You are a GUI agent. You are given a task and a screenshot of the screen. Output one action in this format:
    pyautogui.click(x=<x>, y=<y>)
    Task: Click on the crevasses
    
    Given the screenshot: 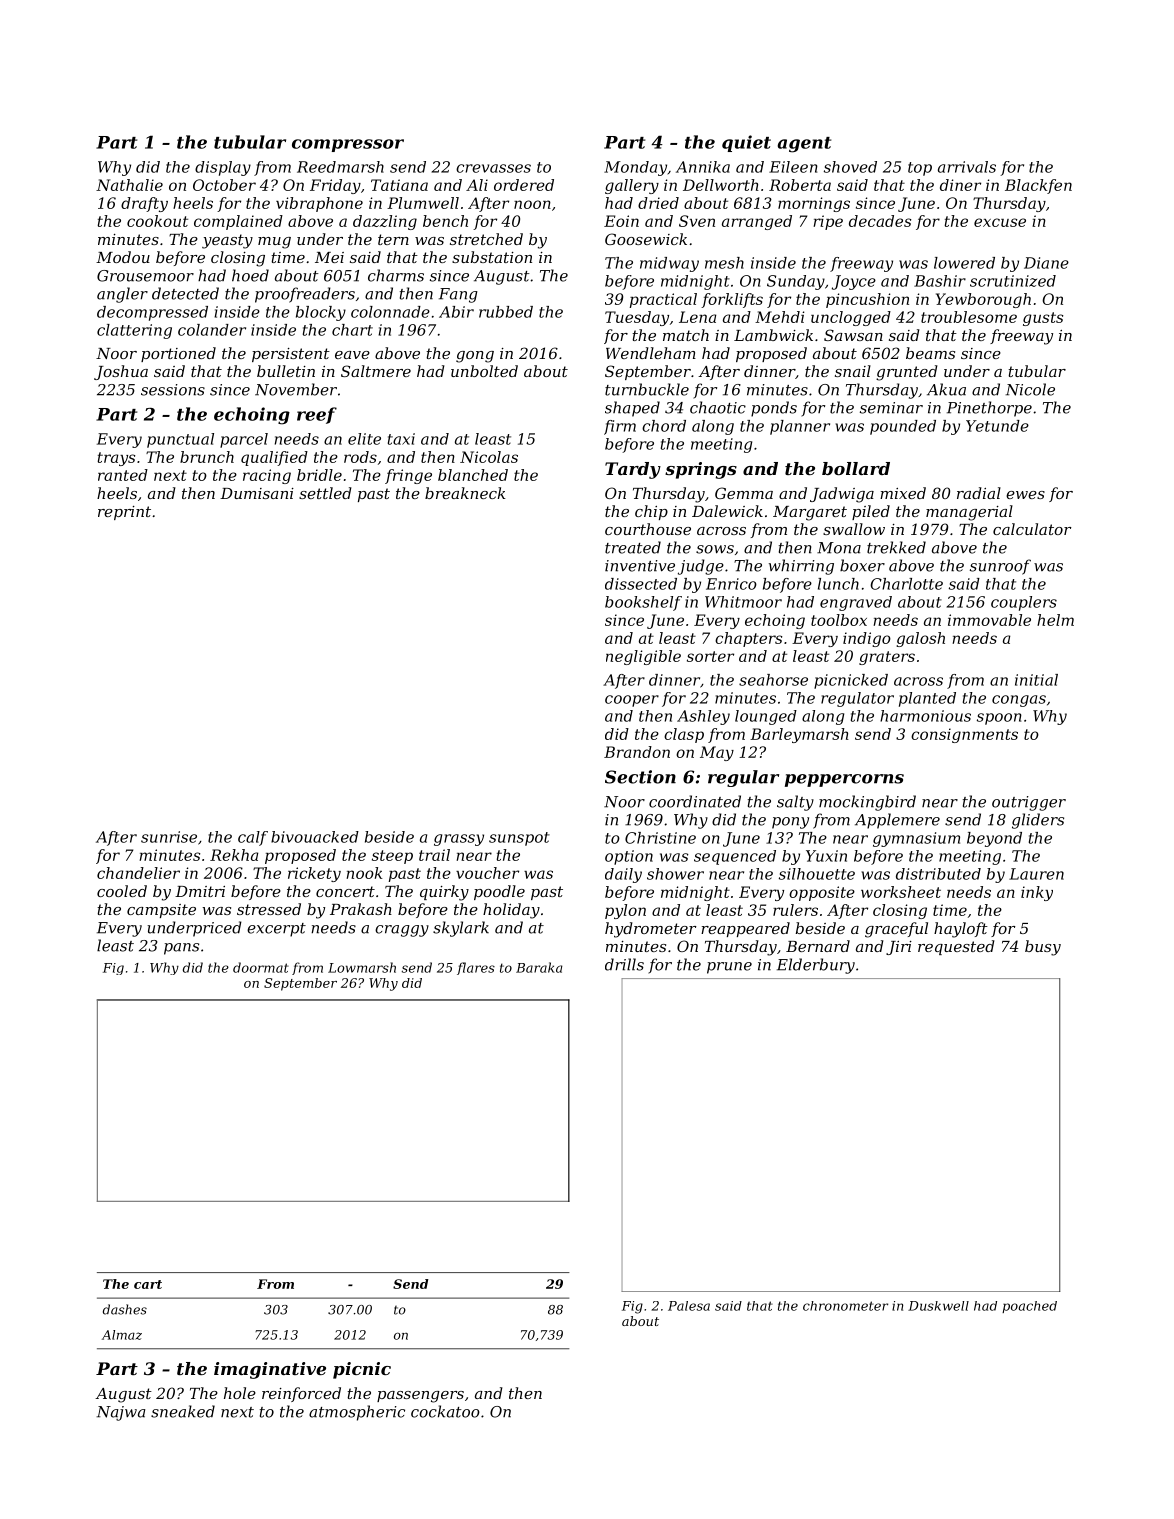 What is the action you would take?
    pyautogui.click(x=493, y=168)
